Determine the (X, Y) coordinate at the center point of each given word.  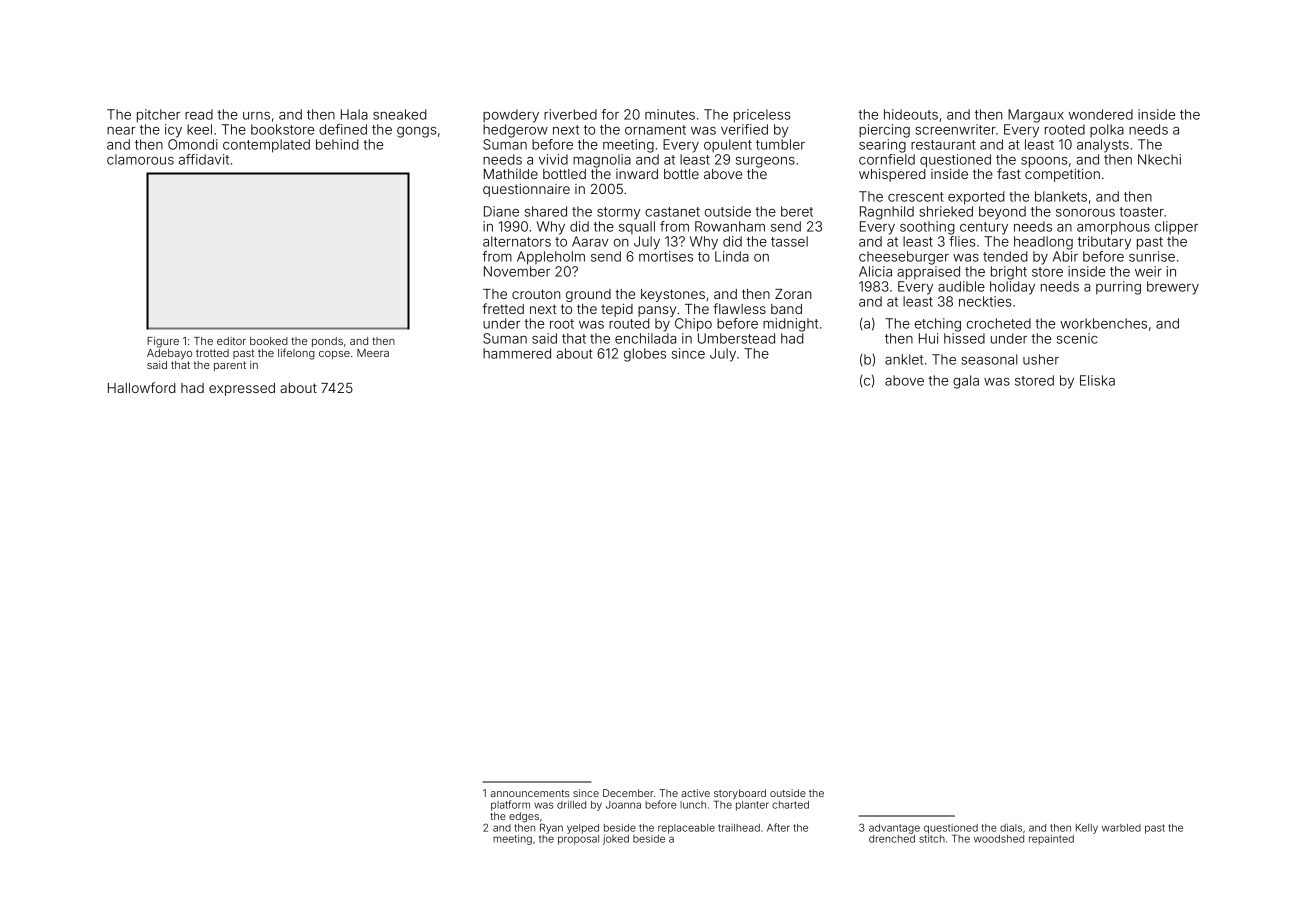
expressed (242, 389)
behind (337, 144)
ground (588, 295)
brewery (1173, 288)
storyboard (740, 794)
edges (524, 817)
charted (790, 805)
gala (966, 382)
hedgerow (515, 131)
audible (961, 286)
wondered (1101, 114)
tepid (617, 310)
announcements (530, 793)
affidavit (204, 159)
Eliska (1097, 380)
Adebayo (169, 354)
